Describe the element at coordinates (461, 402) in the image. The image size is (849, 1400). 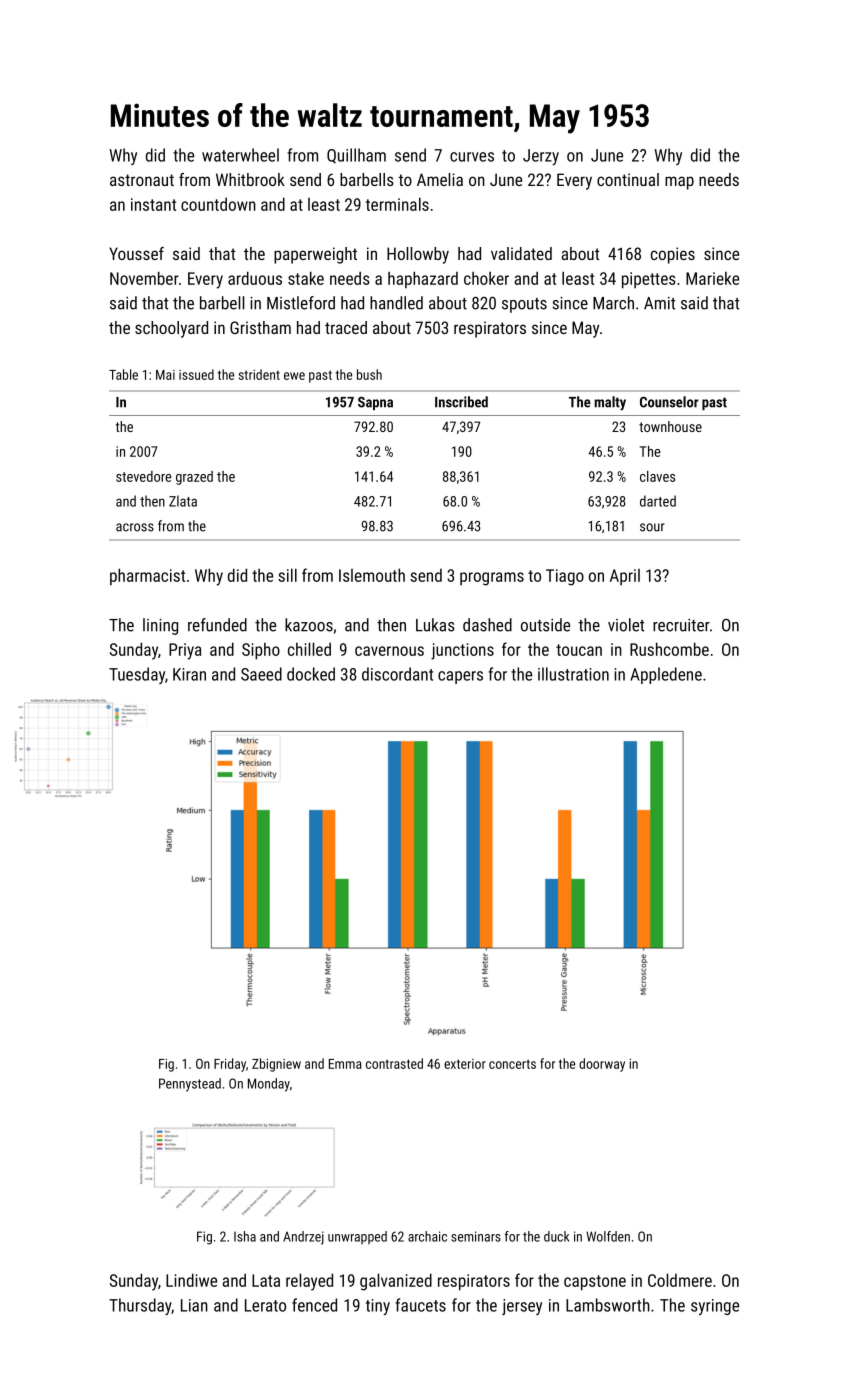
I see `Inscribed` at that location.
